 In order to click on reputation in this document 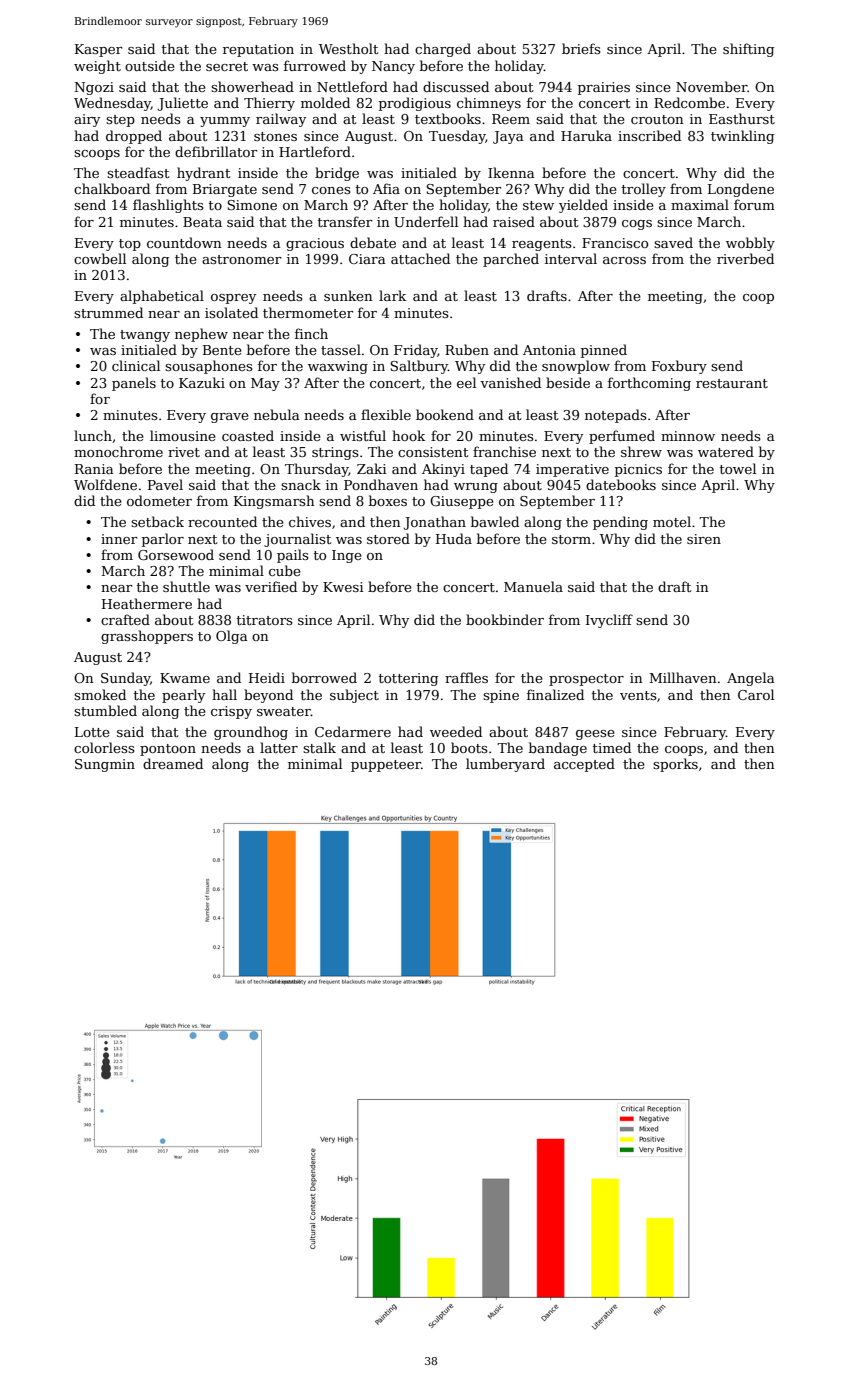, I will do `click(258, 50)`.
